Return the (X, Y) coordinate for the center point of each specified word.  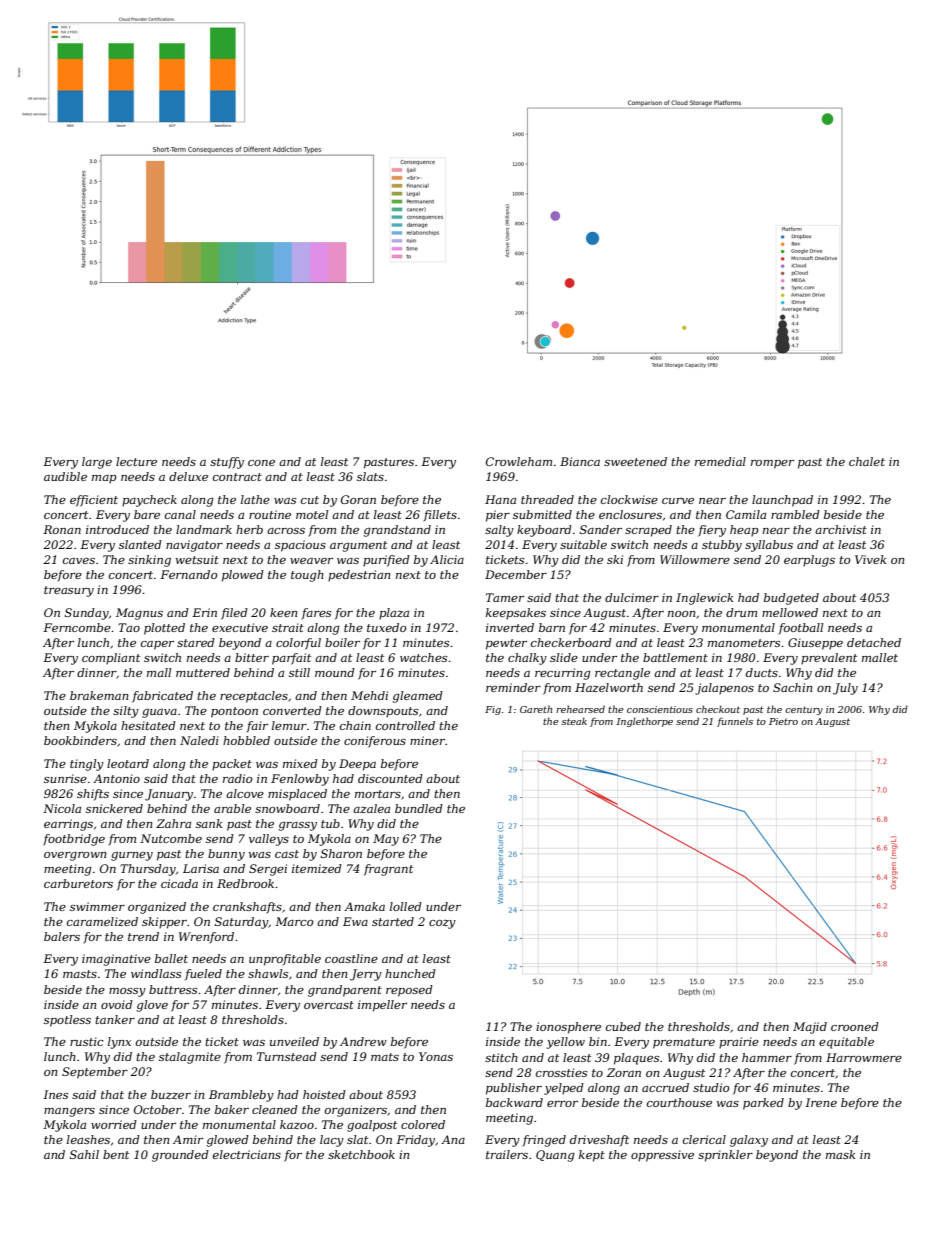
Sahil (84, 1154)
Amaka (364, 906)
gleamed (418, 697)
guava (159, 713)
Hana (500, 499)
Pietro (783, 721)
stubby (722, 546)
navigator (194, 546)
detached (874, 642)
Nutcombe (171, 838)
